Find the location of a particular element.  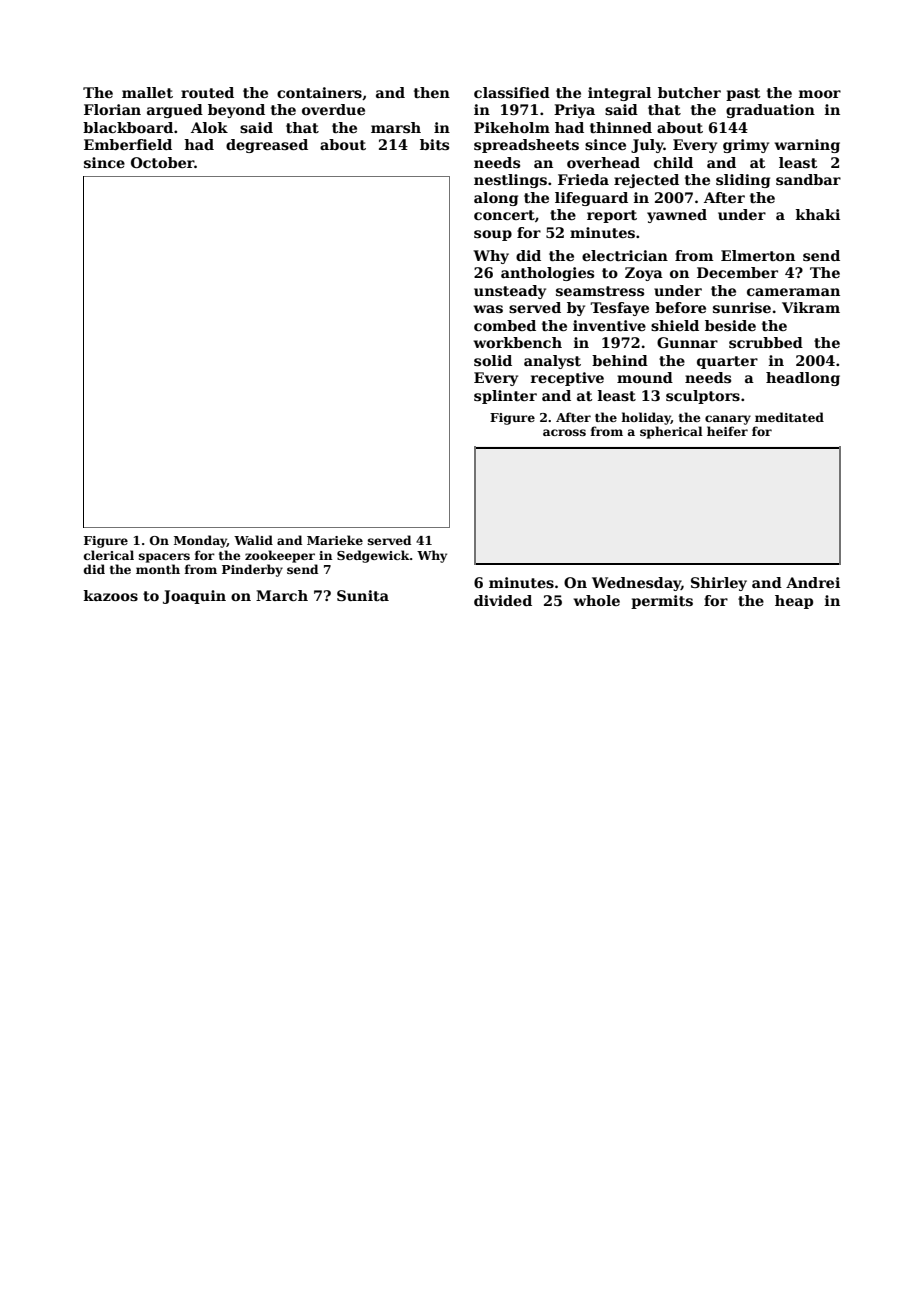

Sedgewick is located at coordinates (373, 556).
